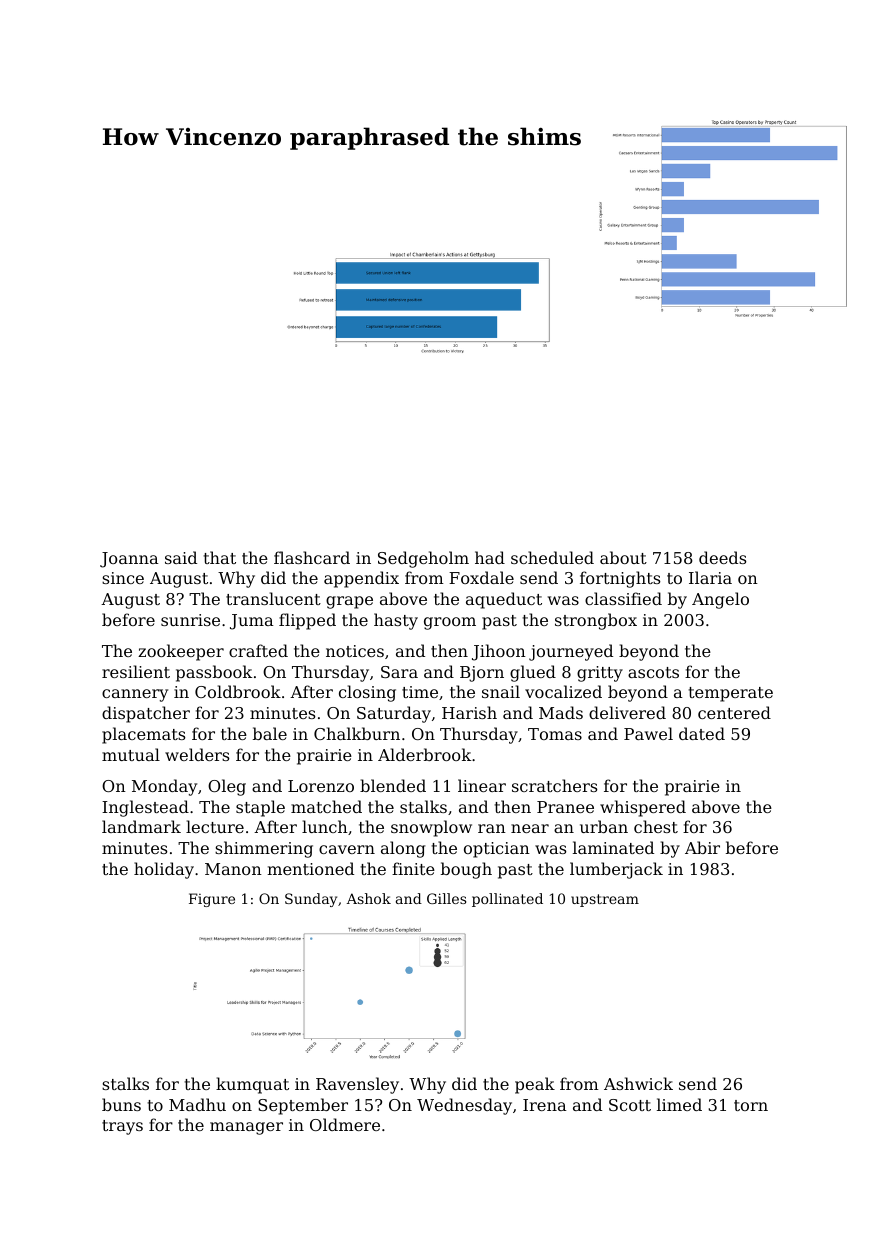 The height and width of the screenshot is (1255, 885). I want to click on trays, so click(122, 1127).
